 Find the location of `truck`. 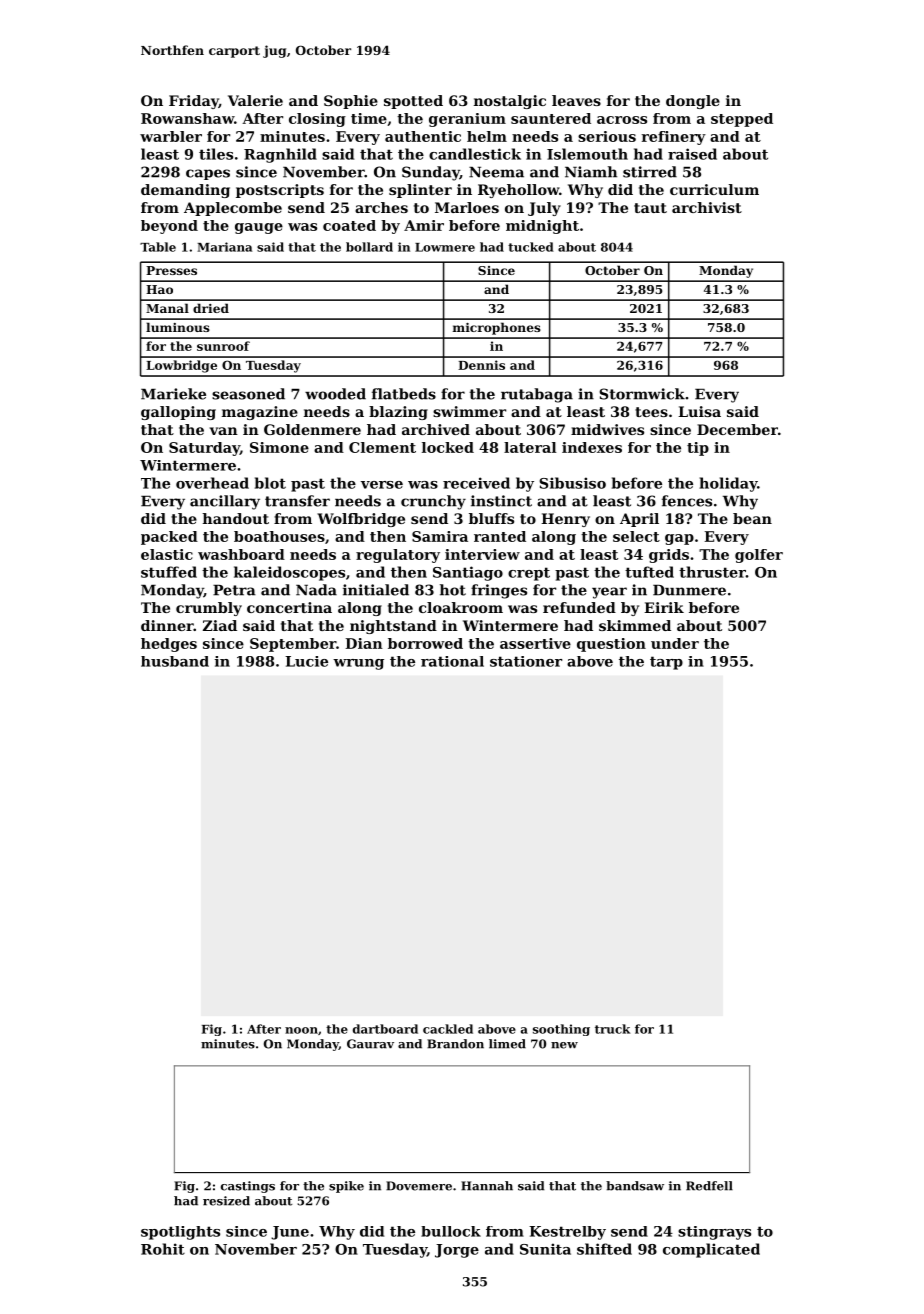

truck is located at coordinates (612, 1029).
